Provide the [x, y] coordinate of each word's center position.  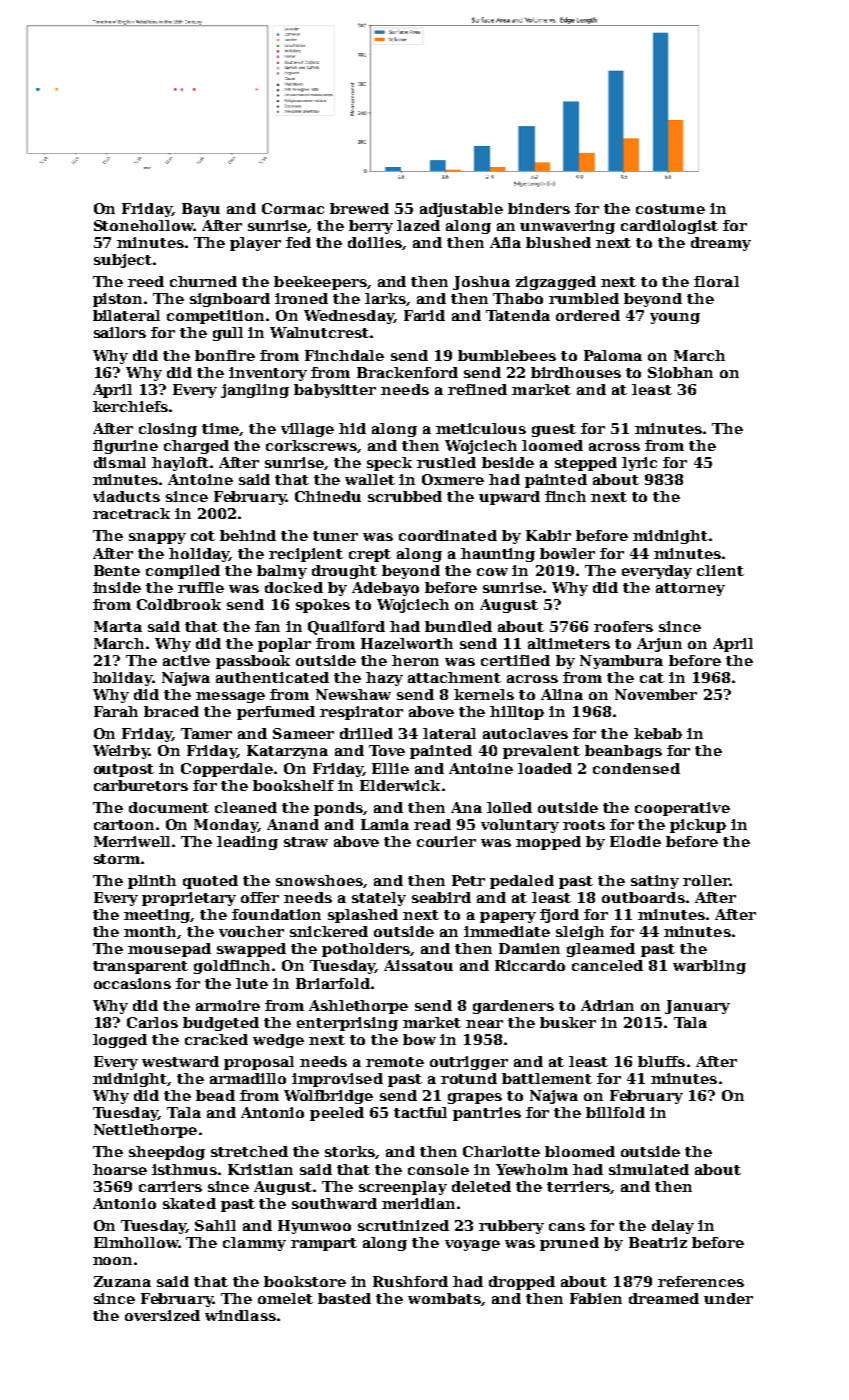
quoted [210, 882]
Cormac [293, 208]
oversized [162, 1315]
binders [539, 208]
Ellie [390, 768]
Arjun [659, 645]
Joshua [481, 283]
